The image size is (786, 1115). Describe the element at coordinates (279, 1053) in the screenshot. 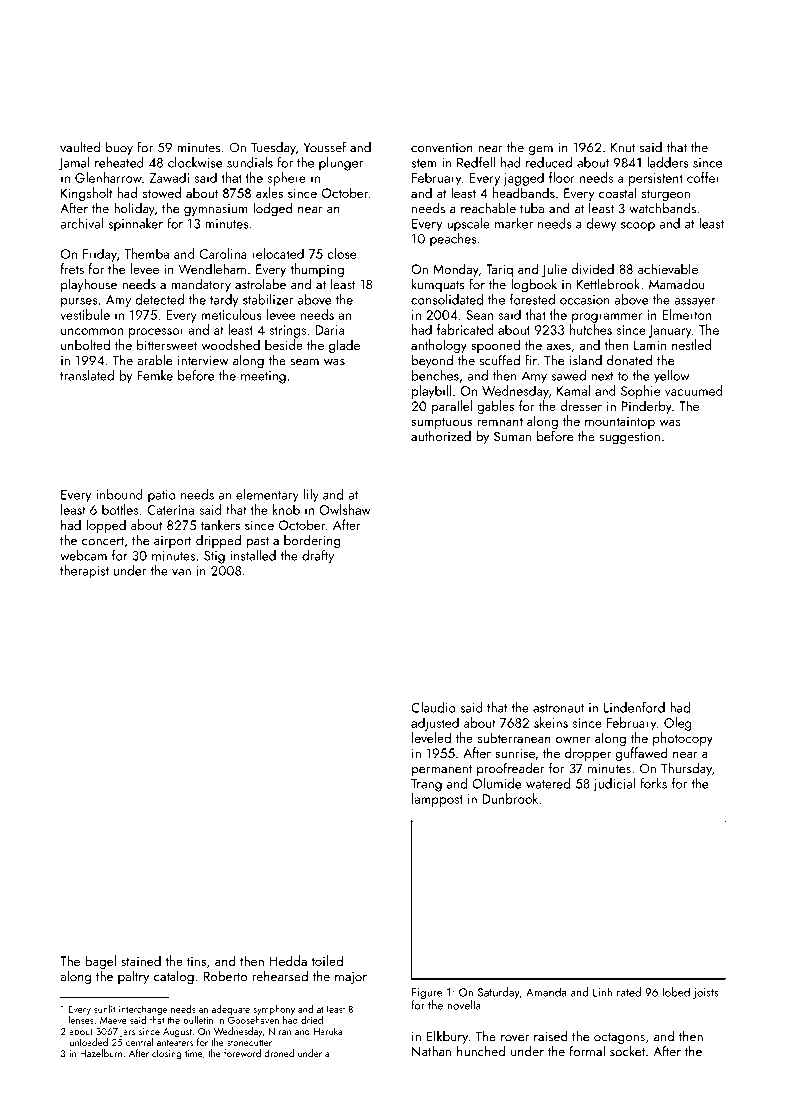

I see `droned` at that location.
